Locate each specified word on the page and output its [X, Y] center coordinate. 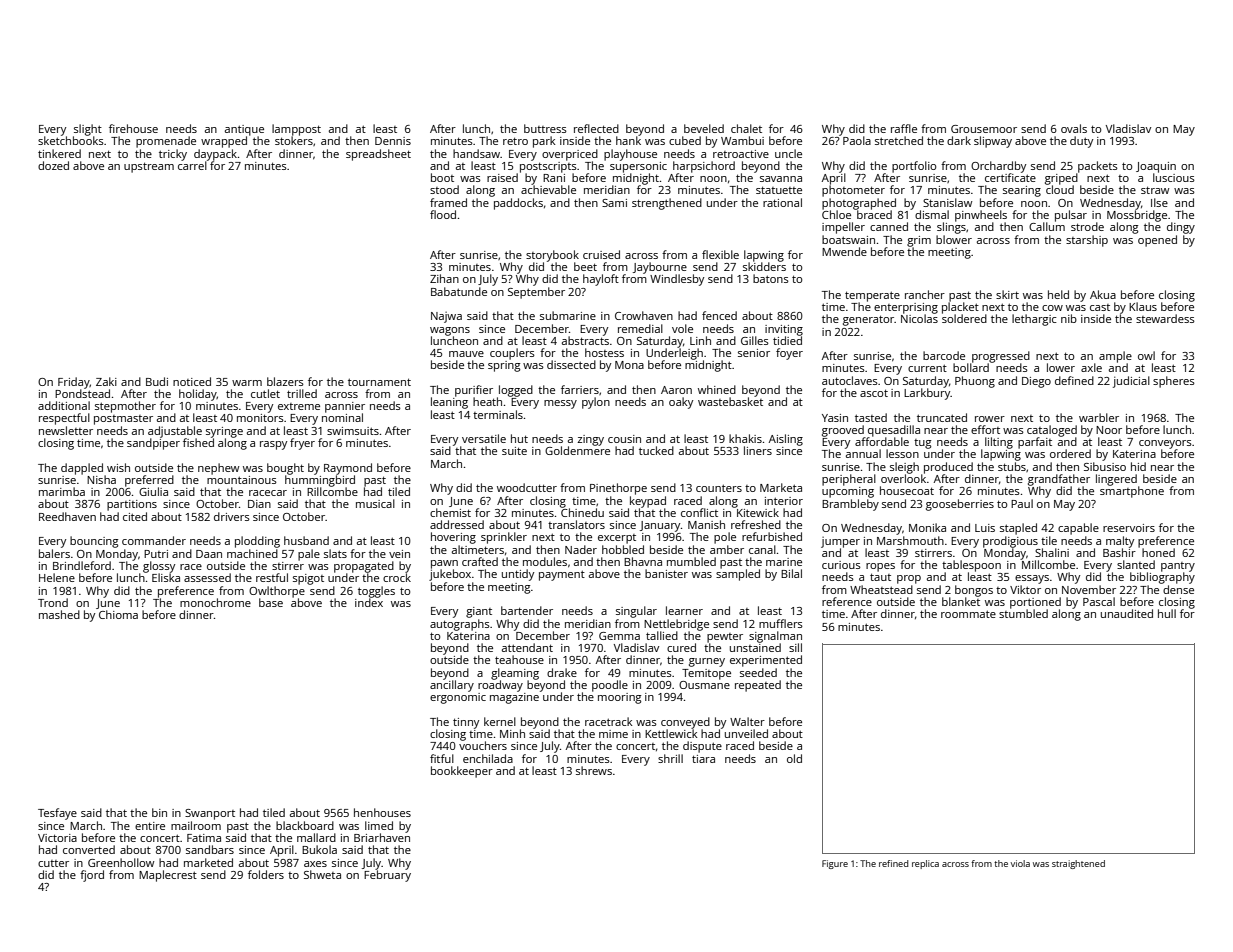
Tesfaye [57, 814]
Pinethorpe [618, 489]
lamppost [296, 130]
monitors [260, 418]
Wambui [742, 140]
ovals [1074, 128]
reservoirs [1129, 528]
